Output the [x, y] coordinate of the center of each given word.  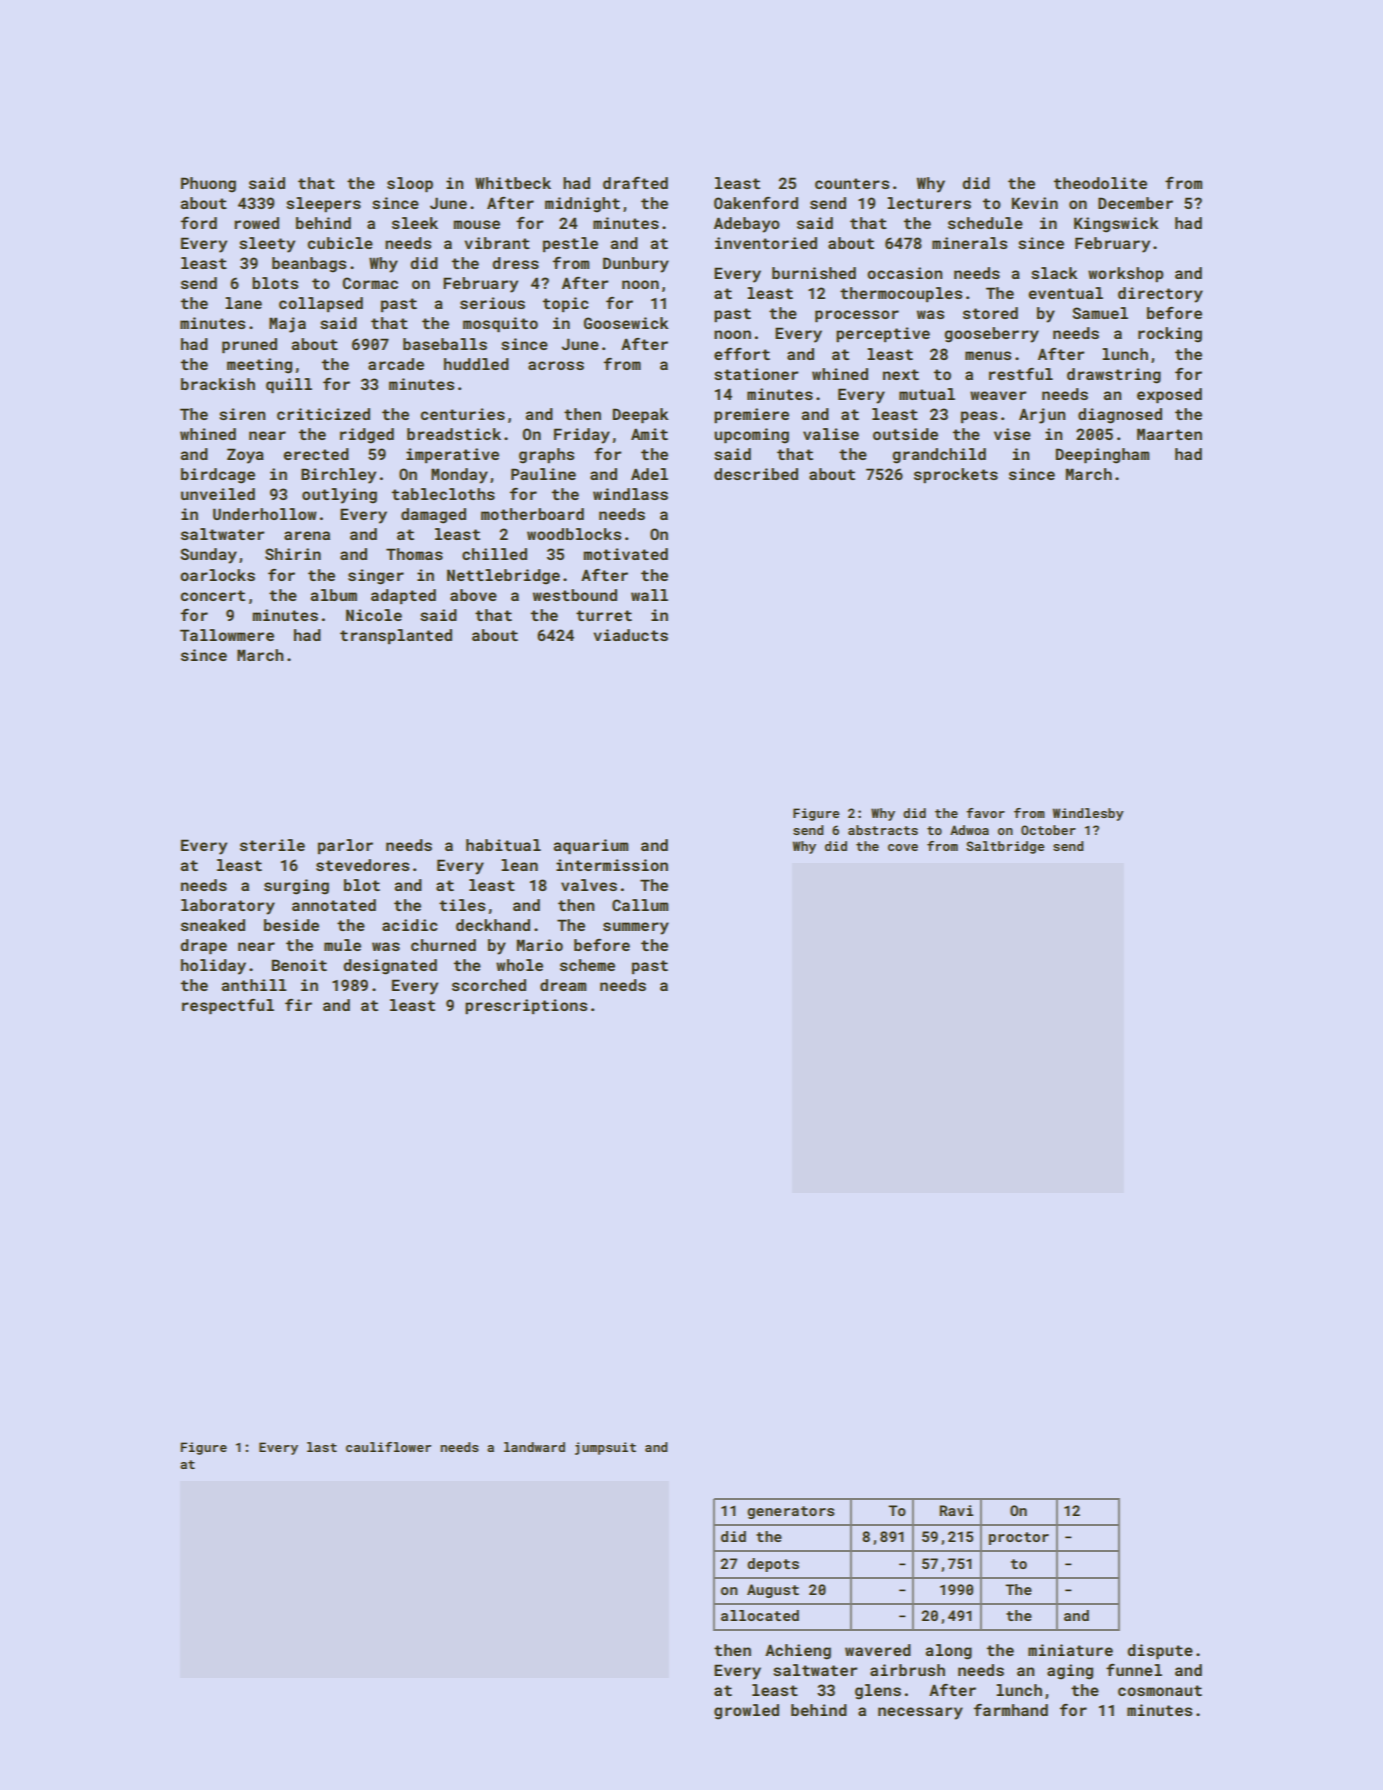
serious [492, 303]
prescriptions [526, 1006]
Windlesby [1088, 814]
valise [831, 434]
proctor [1019, 1538]
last [322, 1447]
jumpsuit [605, 1448]
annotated [334, 905]
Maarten [1169, 434]
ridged [367, 436]
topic [565, 304]
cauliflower [388, 1447]
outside [905, 434]
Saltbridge [1005, 847]
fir [298, 1005]
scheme [587, 965]
